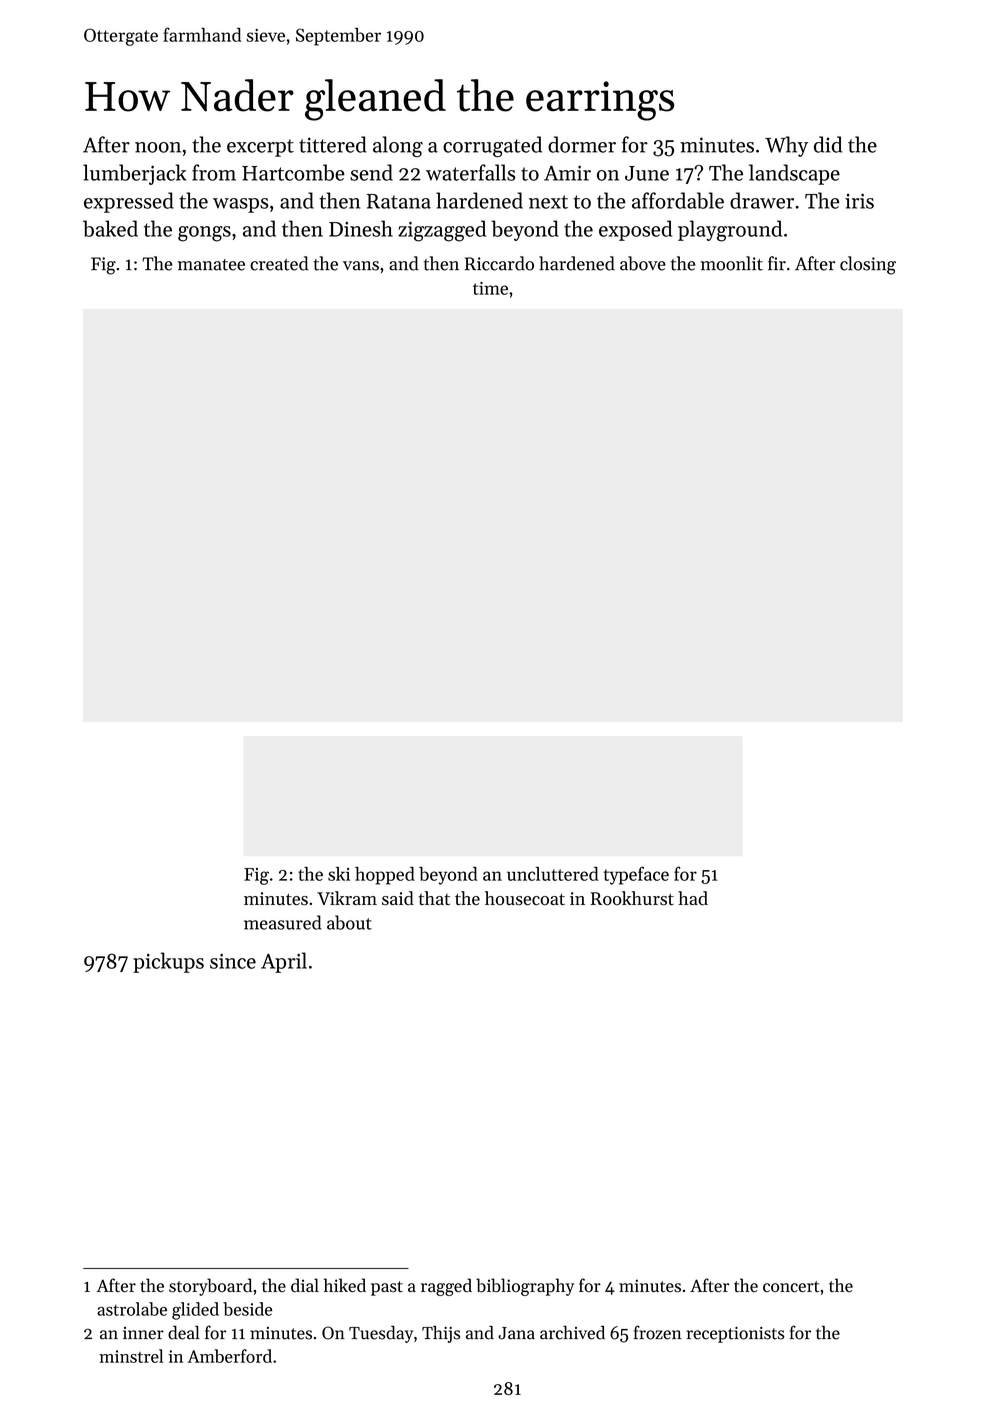  Describe the element at coordinates (260, 148) in the screenshot. I see `excerpt` at that location.
